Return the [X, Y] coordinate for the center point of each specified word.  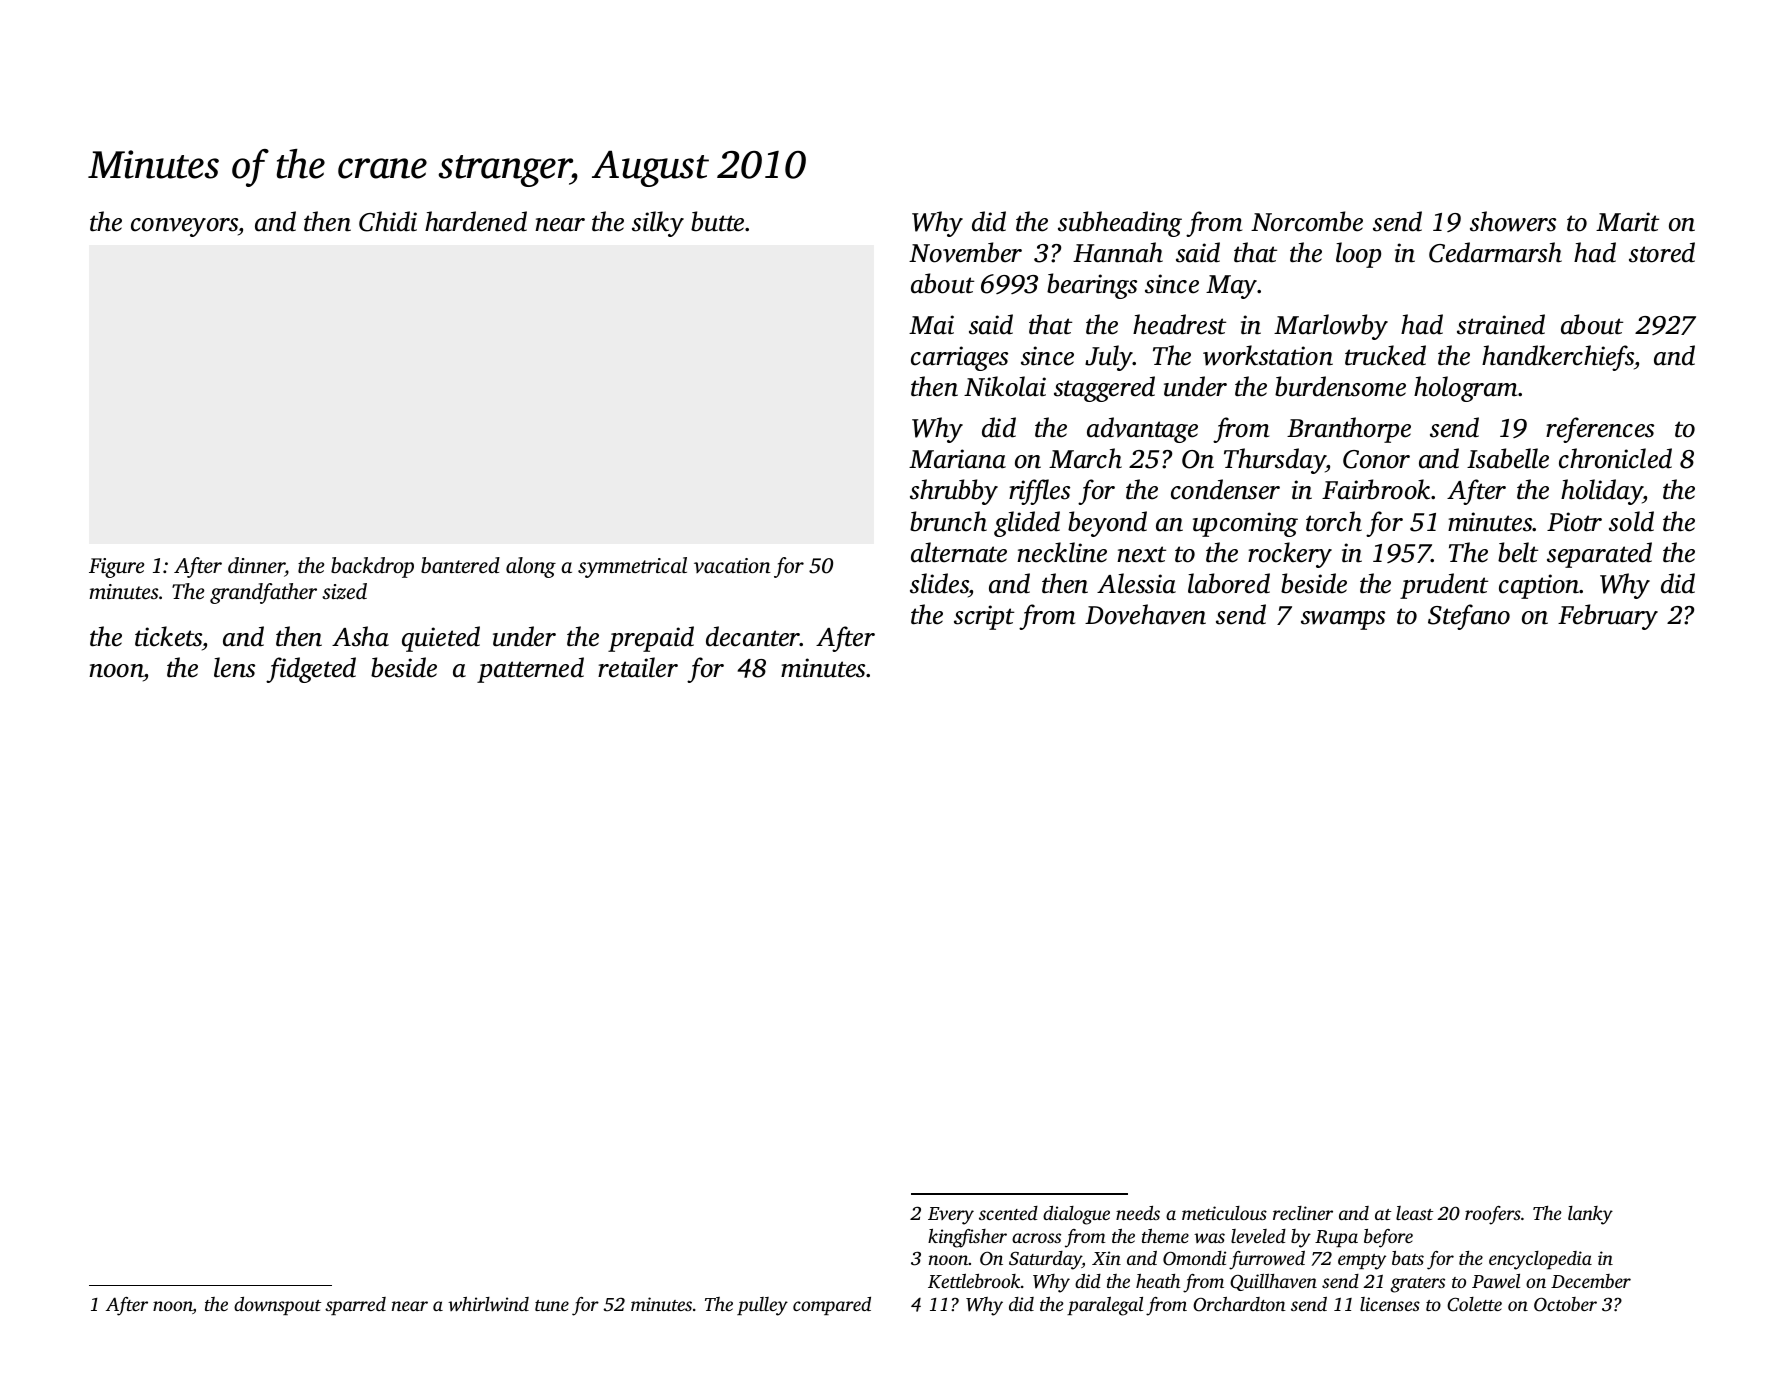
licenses [1390, 1304]
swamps [1343, 620]
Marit [1627, 222]
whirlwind [488, 1304]
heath [1158, 1281]
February [1608, 617]
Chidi [388, 221]
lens [234, 667]
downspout [277, 1306]
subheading [1120, 224]
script [984, 617]
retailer [638, 667]
